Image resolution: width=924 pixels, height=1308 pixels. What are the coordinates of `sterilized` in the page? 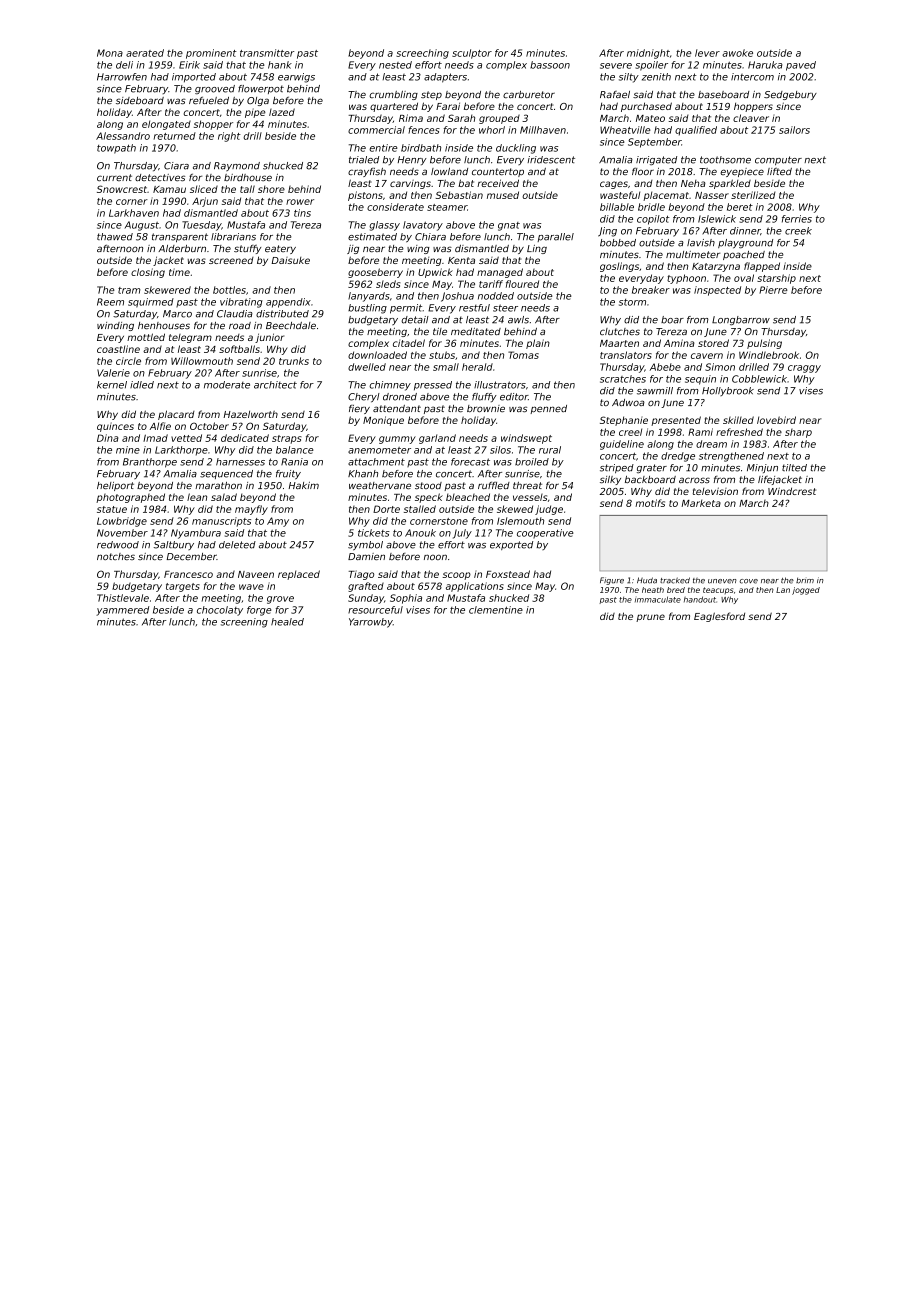 It's located at (753, 195).
